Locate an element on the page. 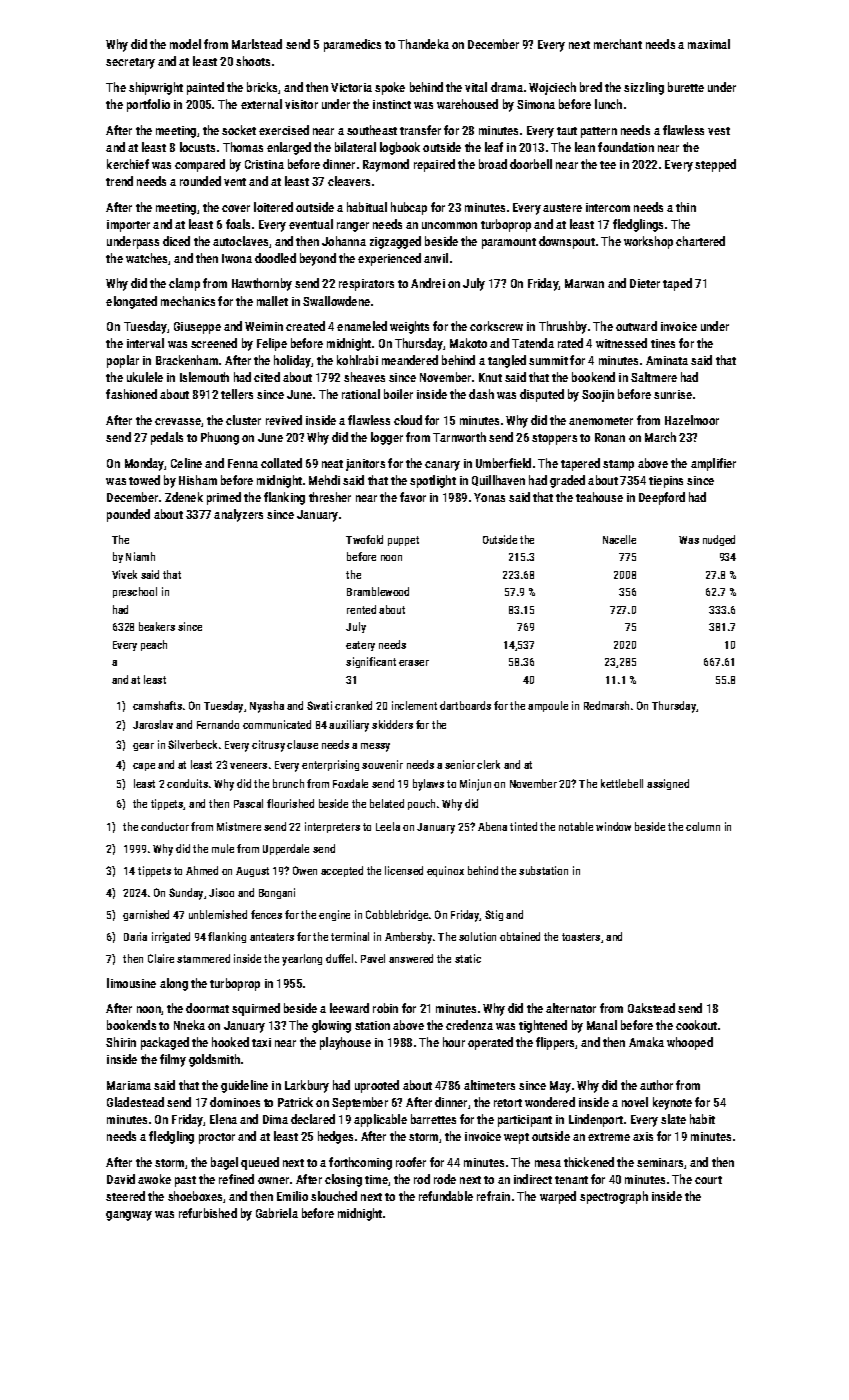 The width and height of the document is (849, 1400). corkscrew is located at coordinates (496, 326).
